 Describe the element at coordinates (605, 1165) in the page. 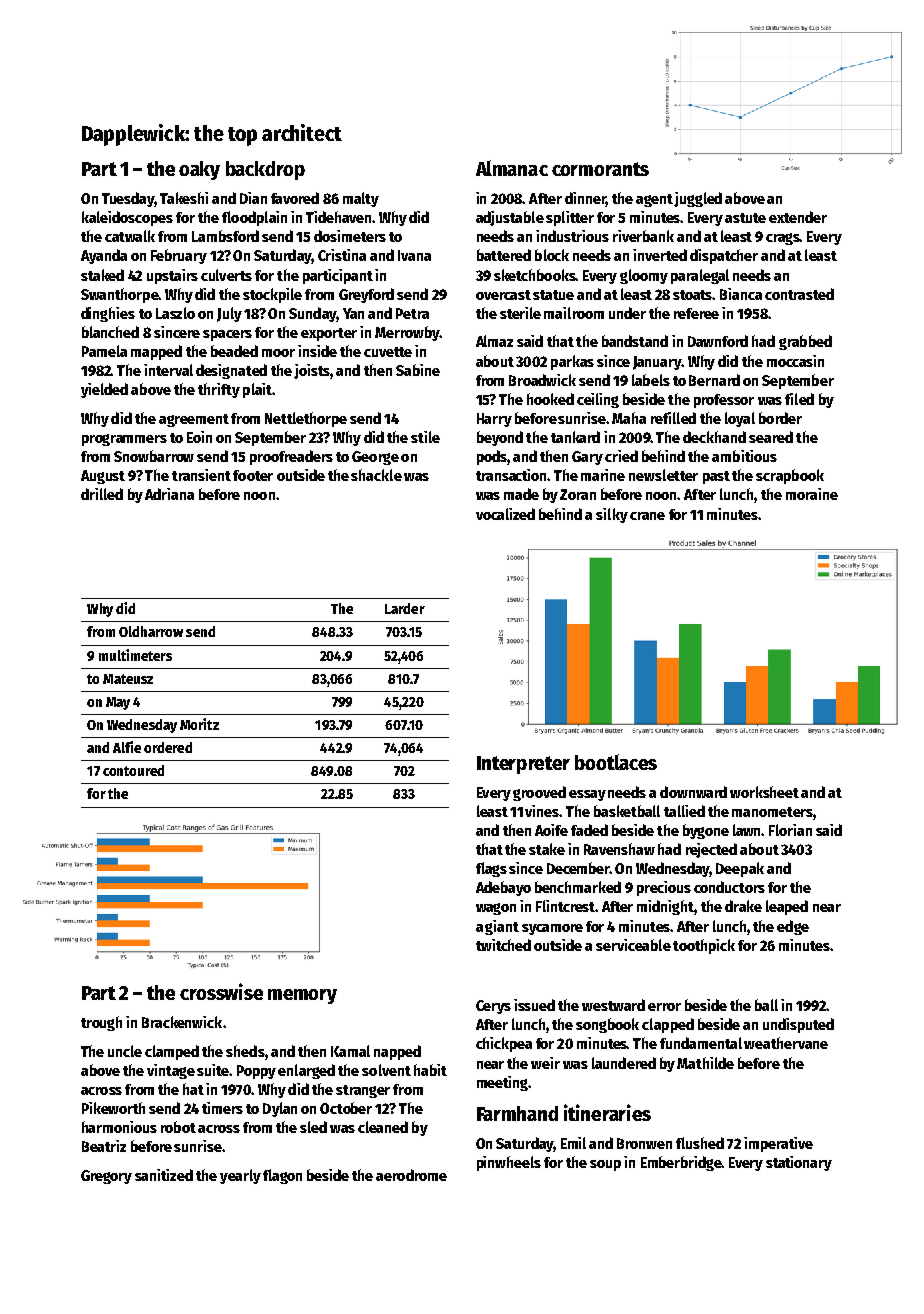

I see `soup` at that location.
